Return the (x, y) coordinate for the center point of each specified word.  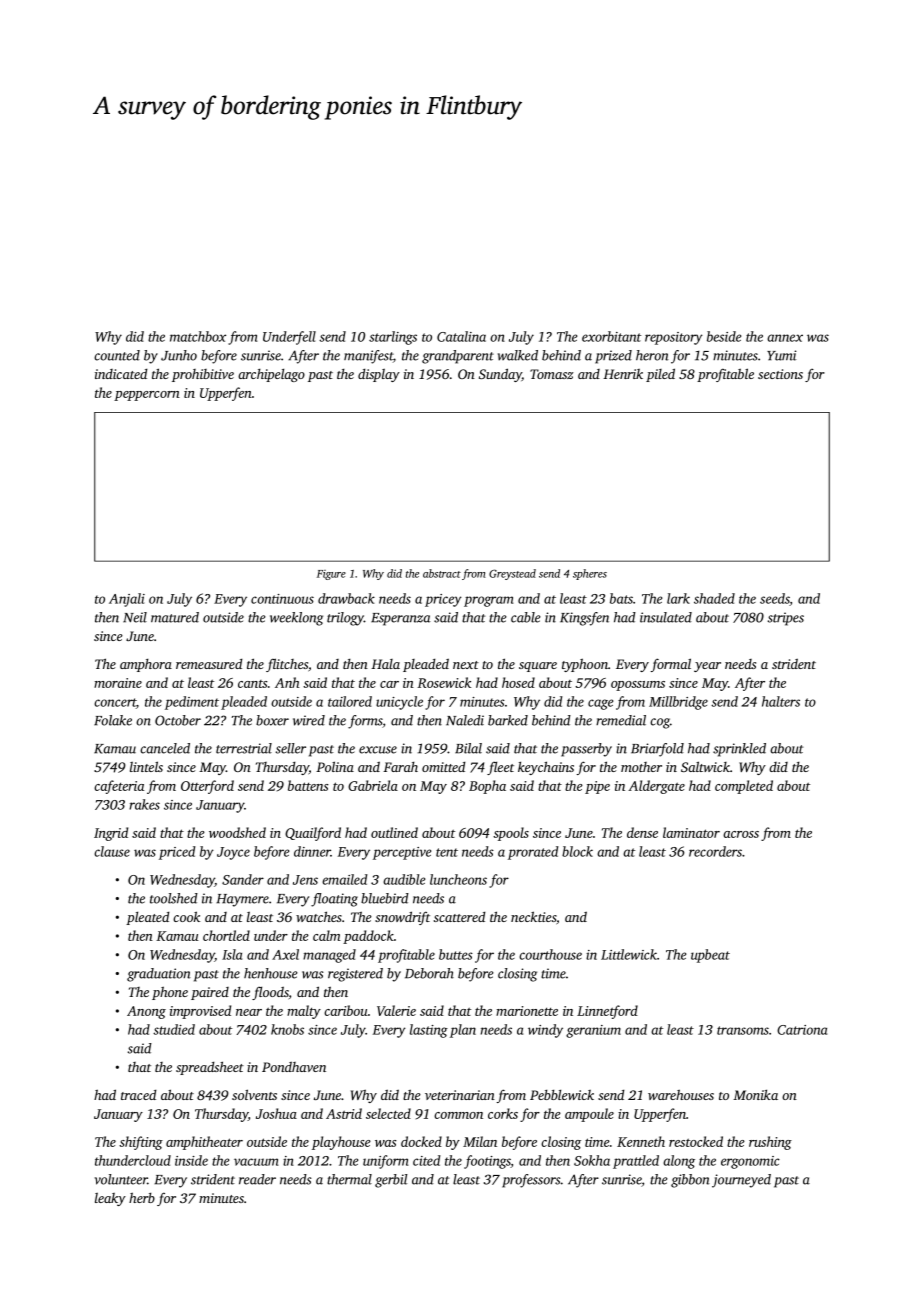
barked (508, 720)
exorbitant (611, 336)
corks (503, 1113)
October (178, 720)
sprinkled (739, 750)
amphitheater (204, 1143)
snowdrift (402, 918)
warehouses (681, 1094)
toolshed (174, 898)
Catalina (461, 336)
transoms (743, 1030)
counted (117, 355)
